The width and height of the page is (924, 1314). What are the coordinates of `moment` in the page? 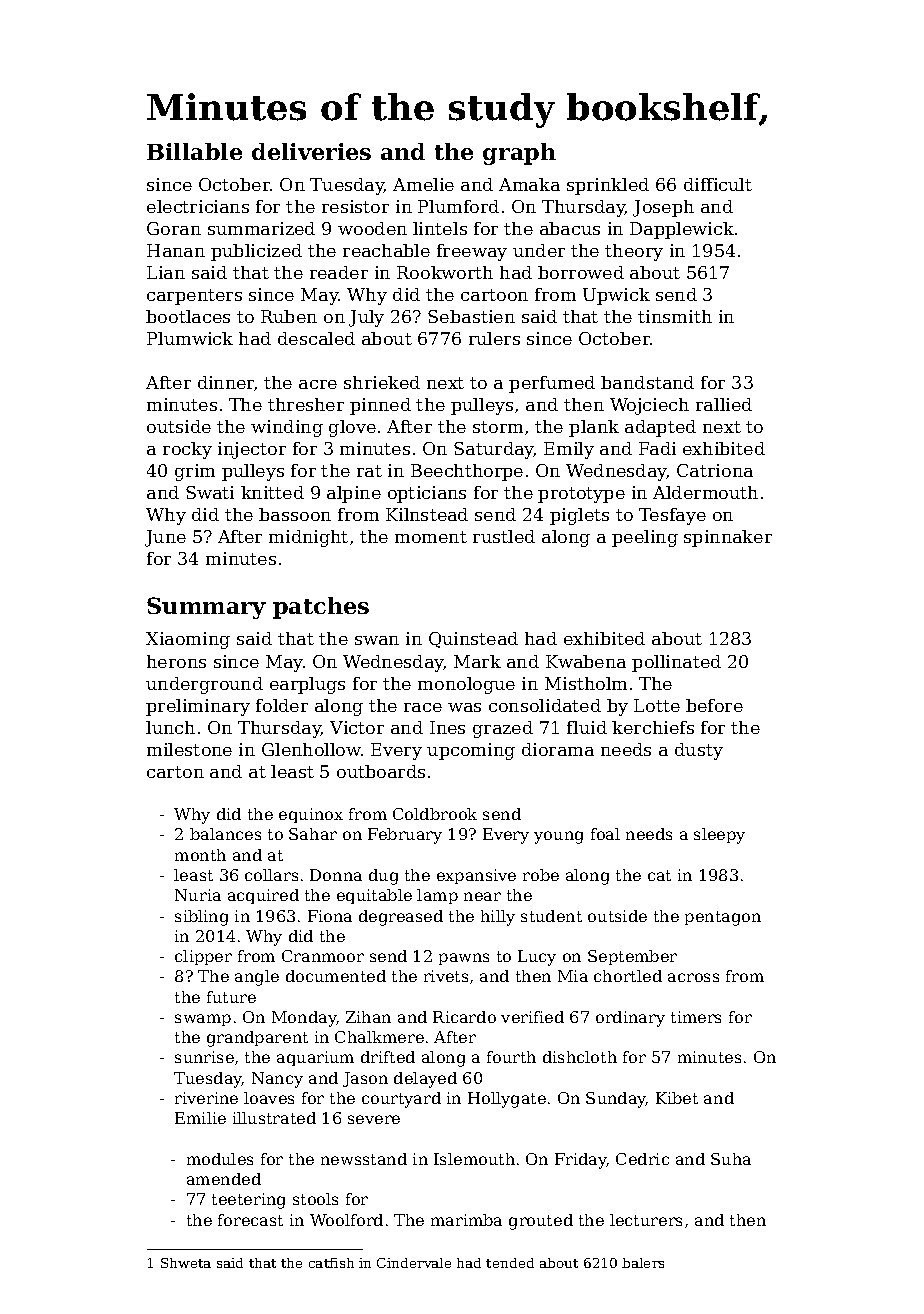 It's located at (431, 537).
